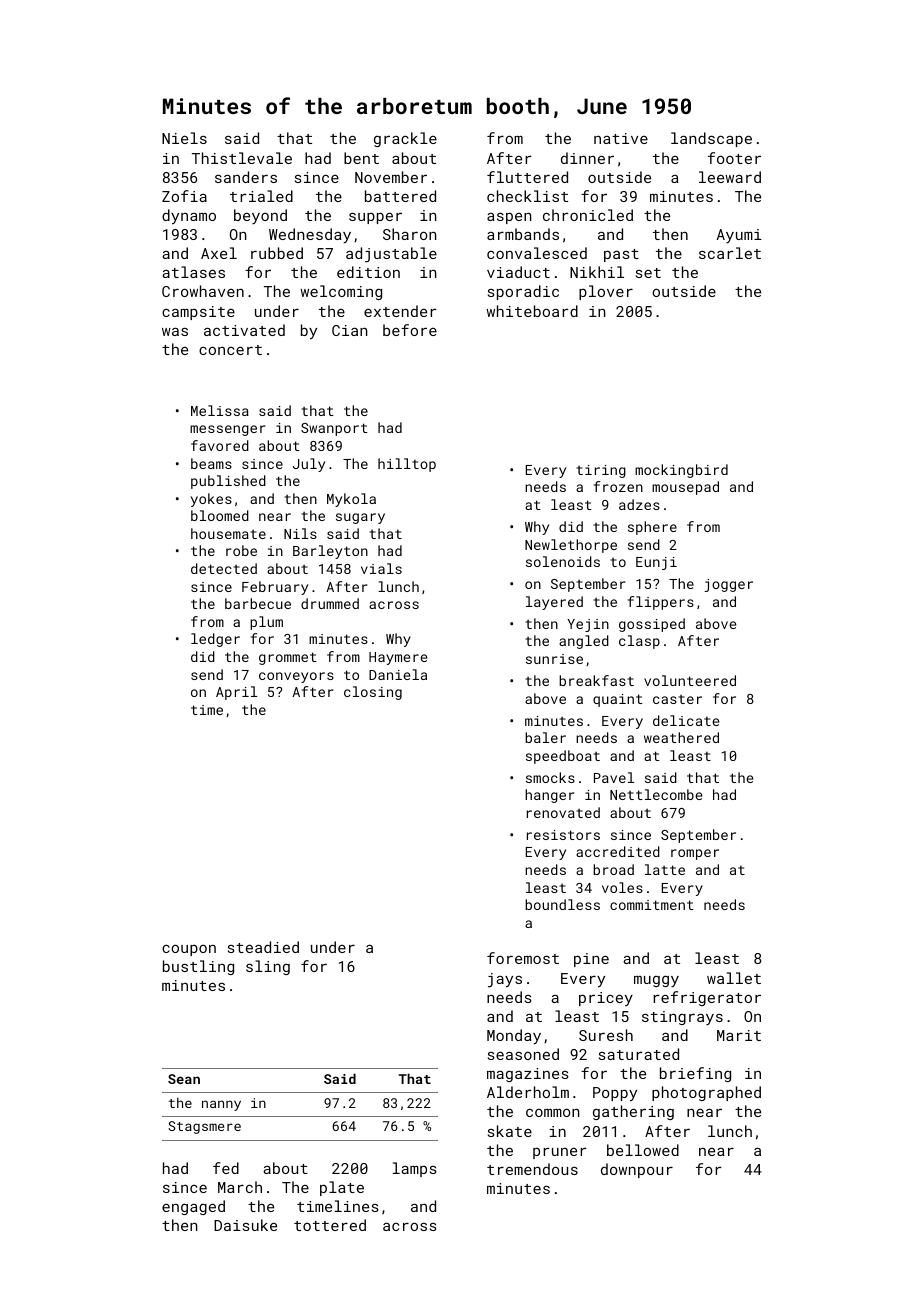  Describe the element at coordinates (415, 1169) in the screenshot. I see `lamps` at that location.
